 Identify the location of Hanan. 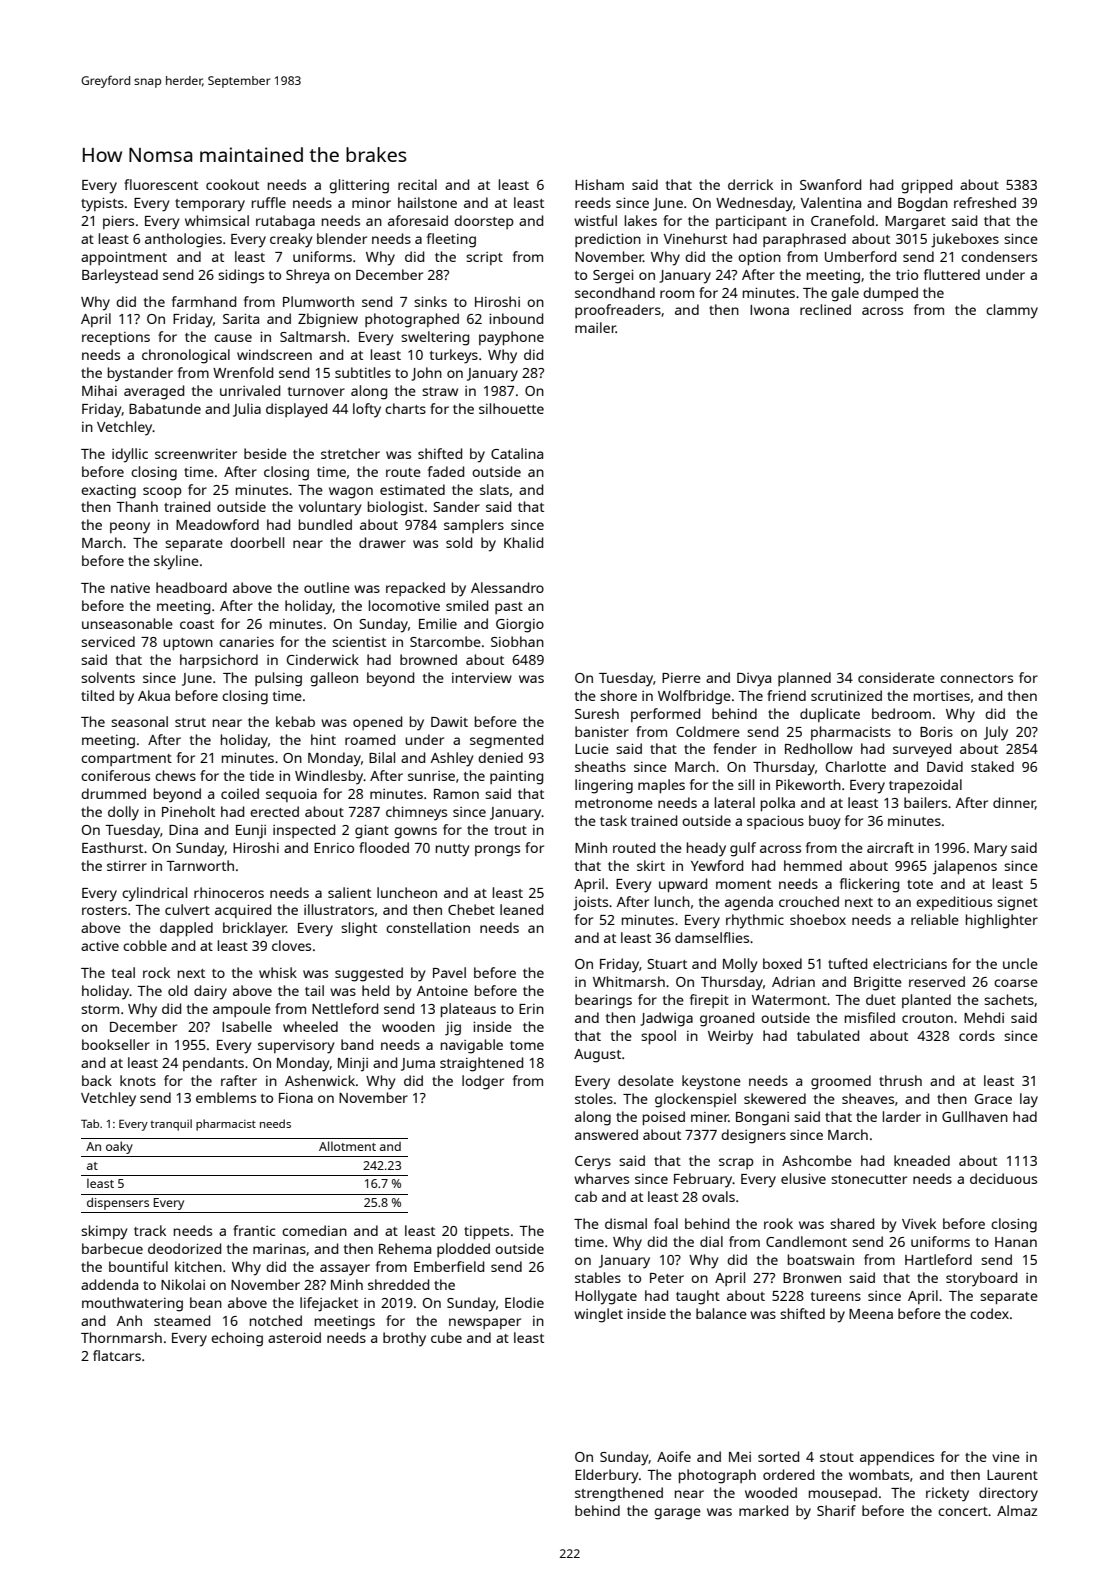
(1016, 1242).
